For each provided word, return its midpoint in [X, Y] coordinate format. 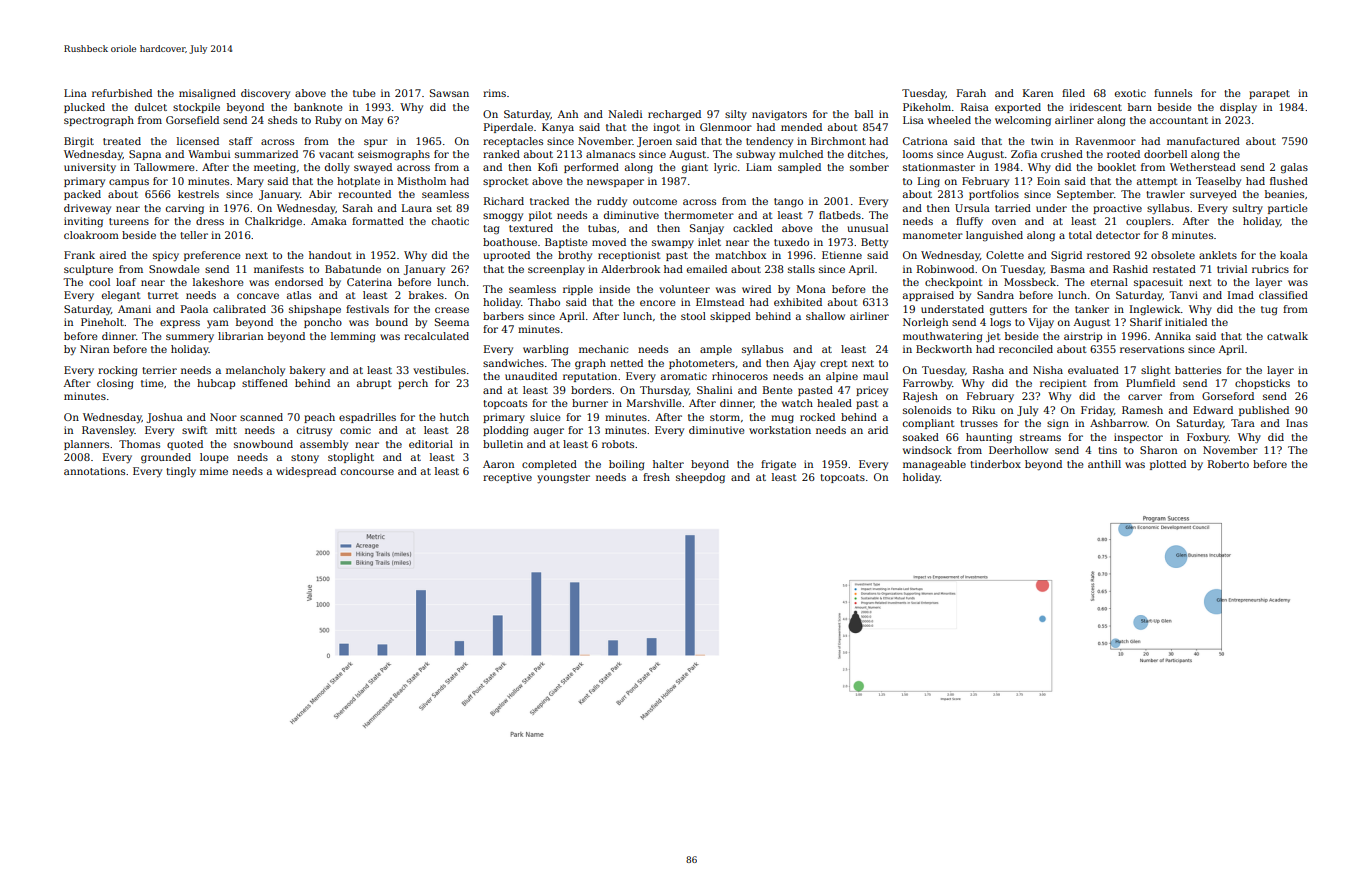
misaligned [207, 94]
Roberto [1228, 464]
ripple [578, 290]
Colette [1005, 255]
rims [494, 93]
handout [330, 255]
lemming [353, 337]
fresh [656, 477]
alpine [842, 377]
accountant [1179, 120]
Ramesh [1142, 410]
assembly [324, 445]
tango [788, 203]
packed [82, 195]
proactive [1117, 209]
